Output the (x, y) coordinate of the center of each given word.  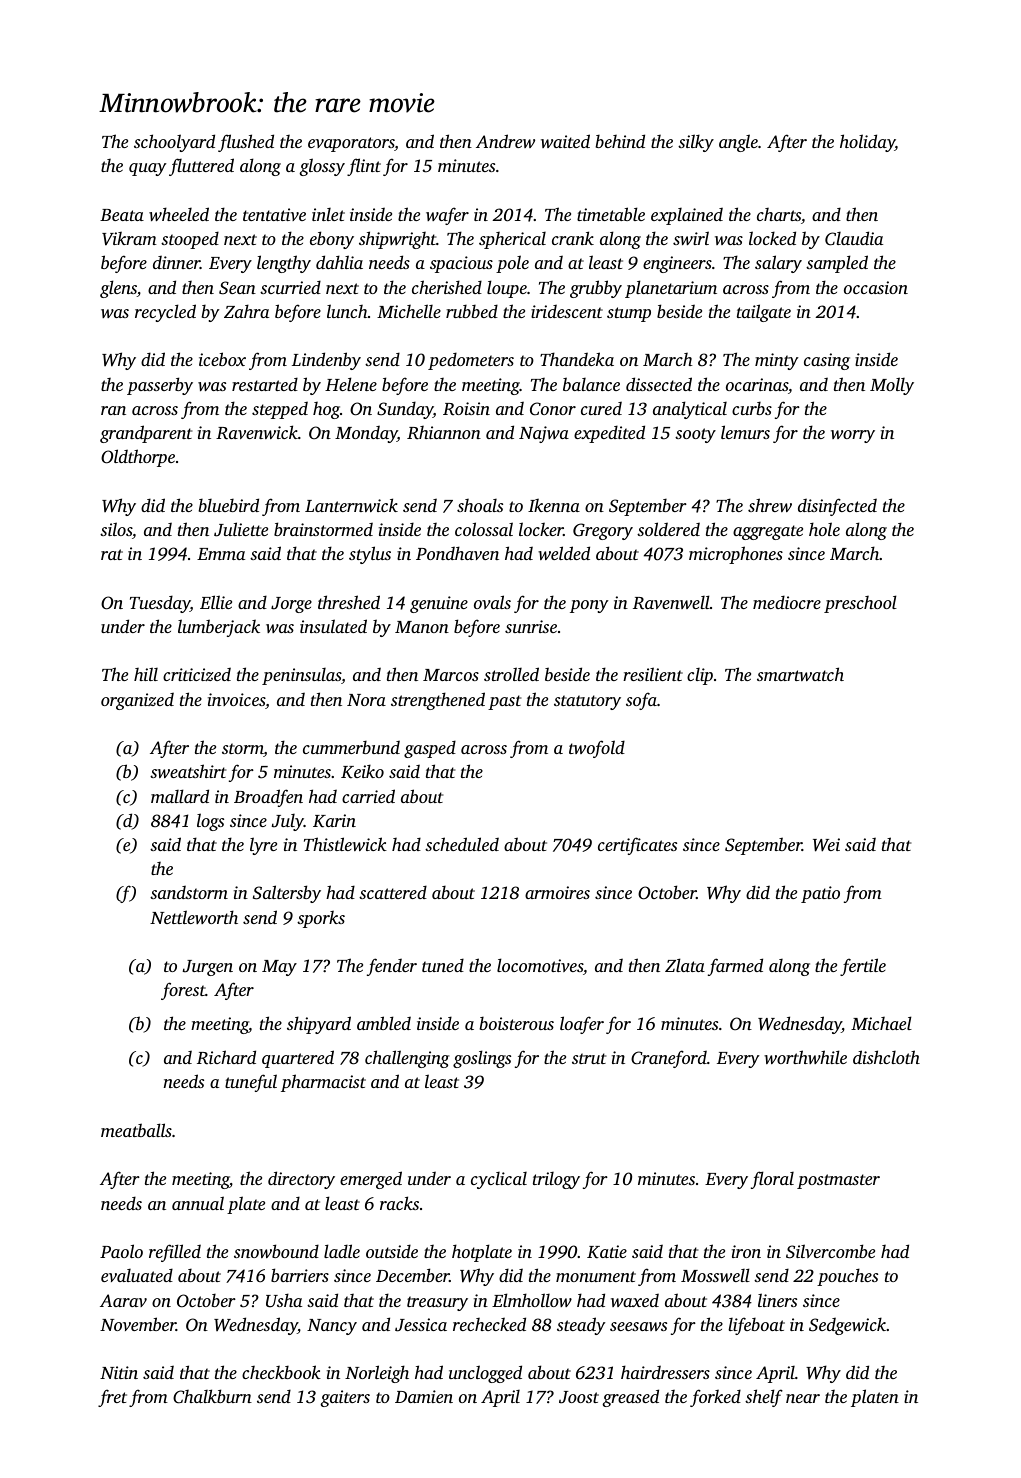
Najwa (544, 434)
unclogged (485, 1374)
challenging (407, 1059)
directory (301, 1180)
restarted (265, 384)
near (803, 1398)
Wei (826, 845)
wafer (447, 216)
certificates (637, 846)
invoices (236, 699)
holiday (867, 143)
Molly (892, 386)
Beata (122, 215)
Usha (284, 1300)
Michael (881, 1023)
